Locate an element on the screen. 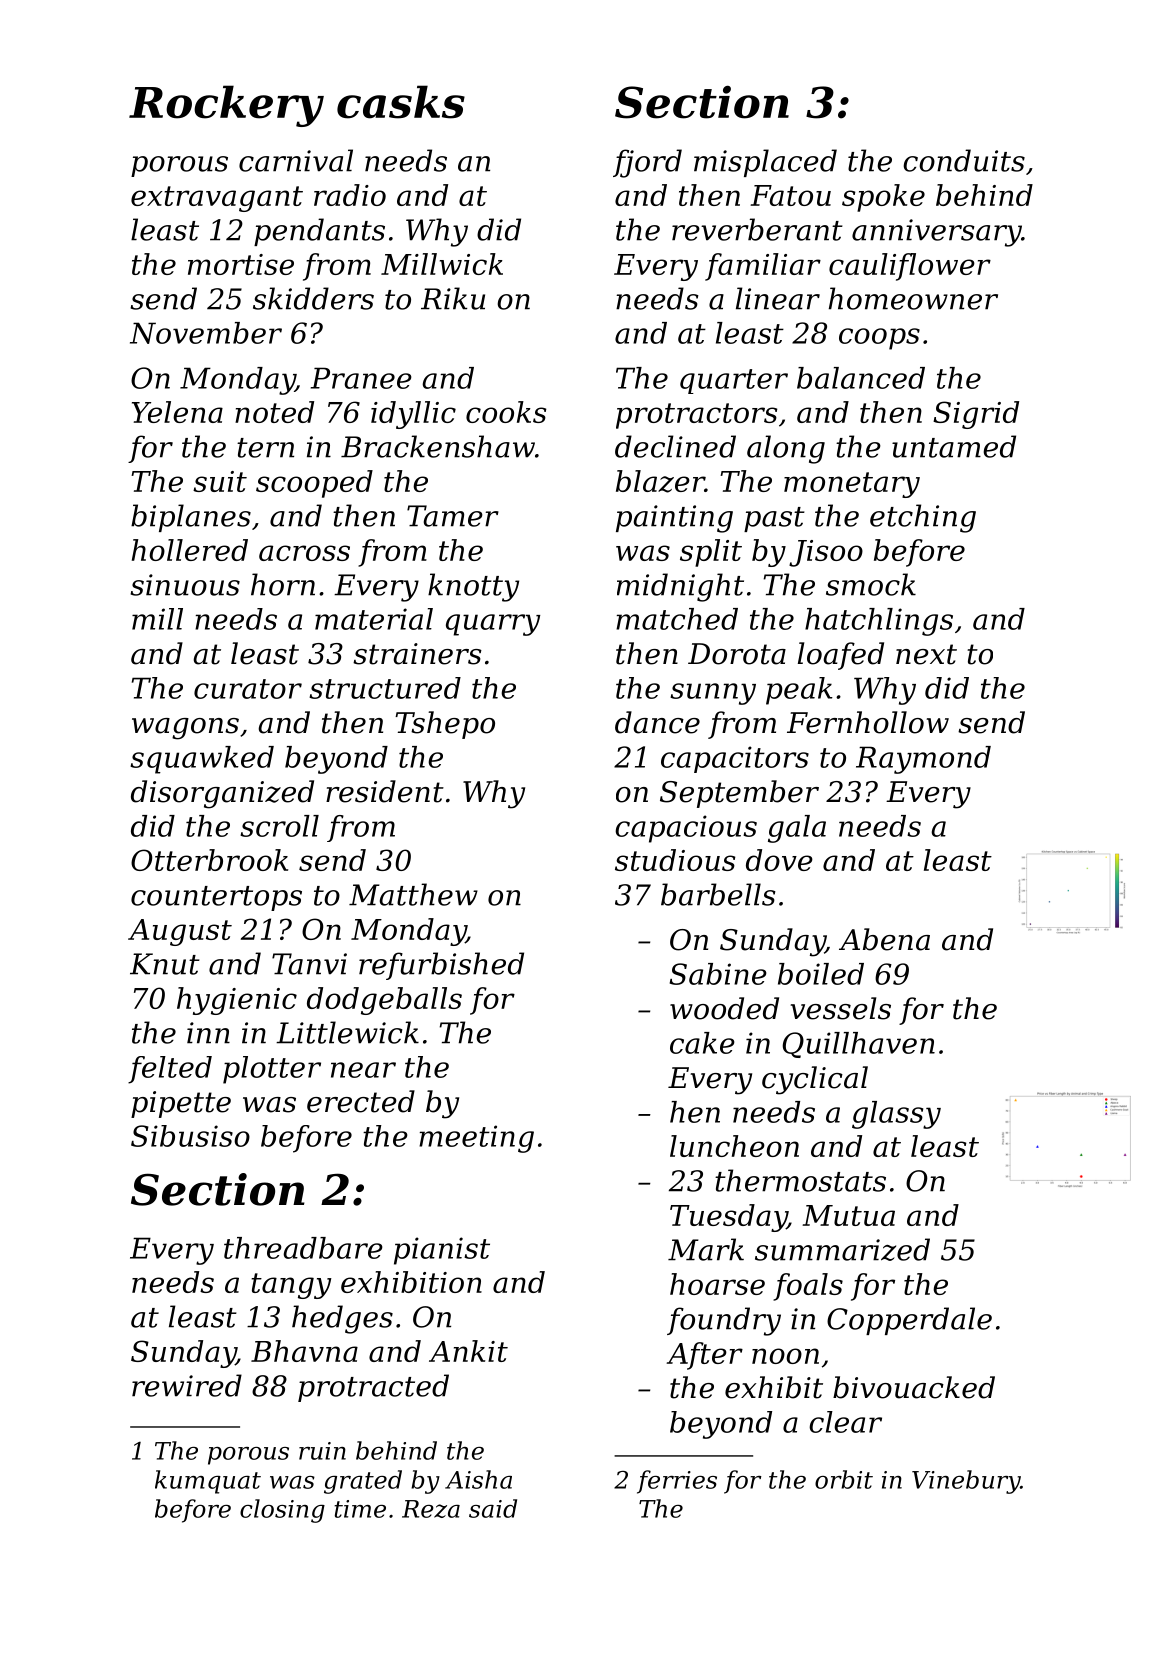  ferries is located at coordinates (677, 1482).
